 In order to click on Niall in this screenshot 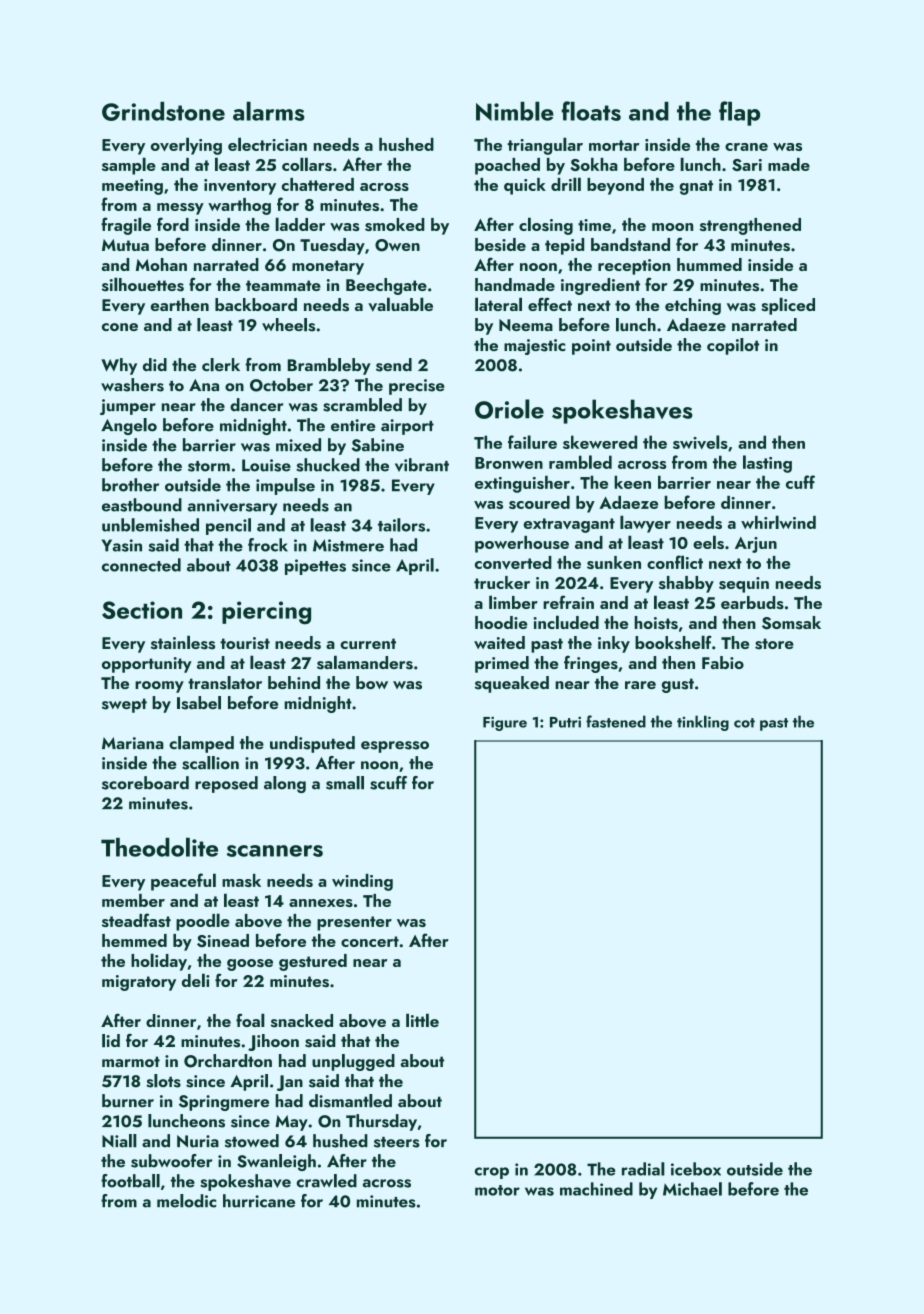, I will do `click(119, 1141)`.
